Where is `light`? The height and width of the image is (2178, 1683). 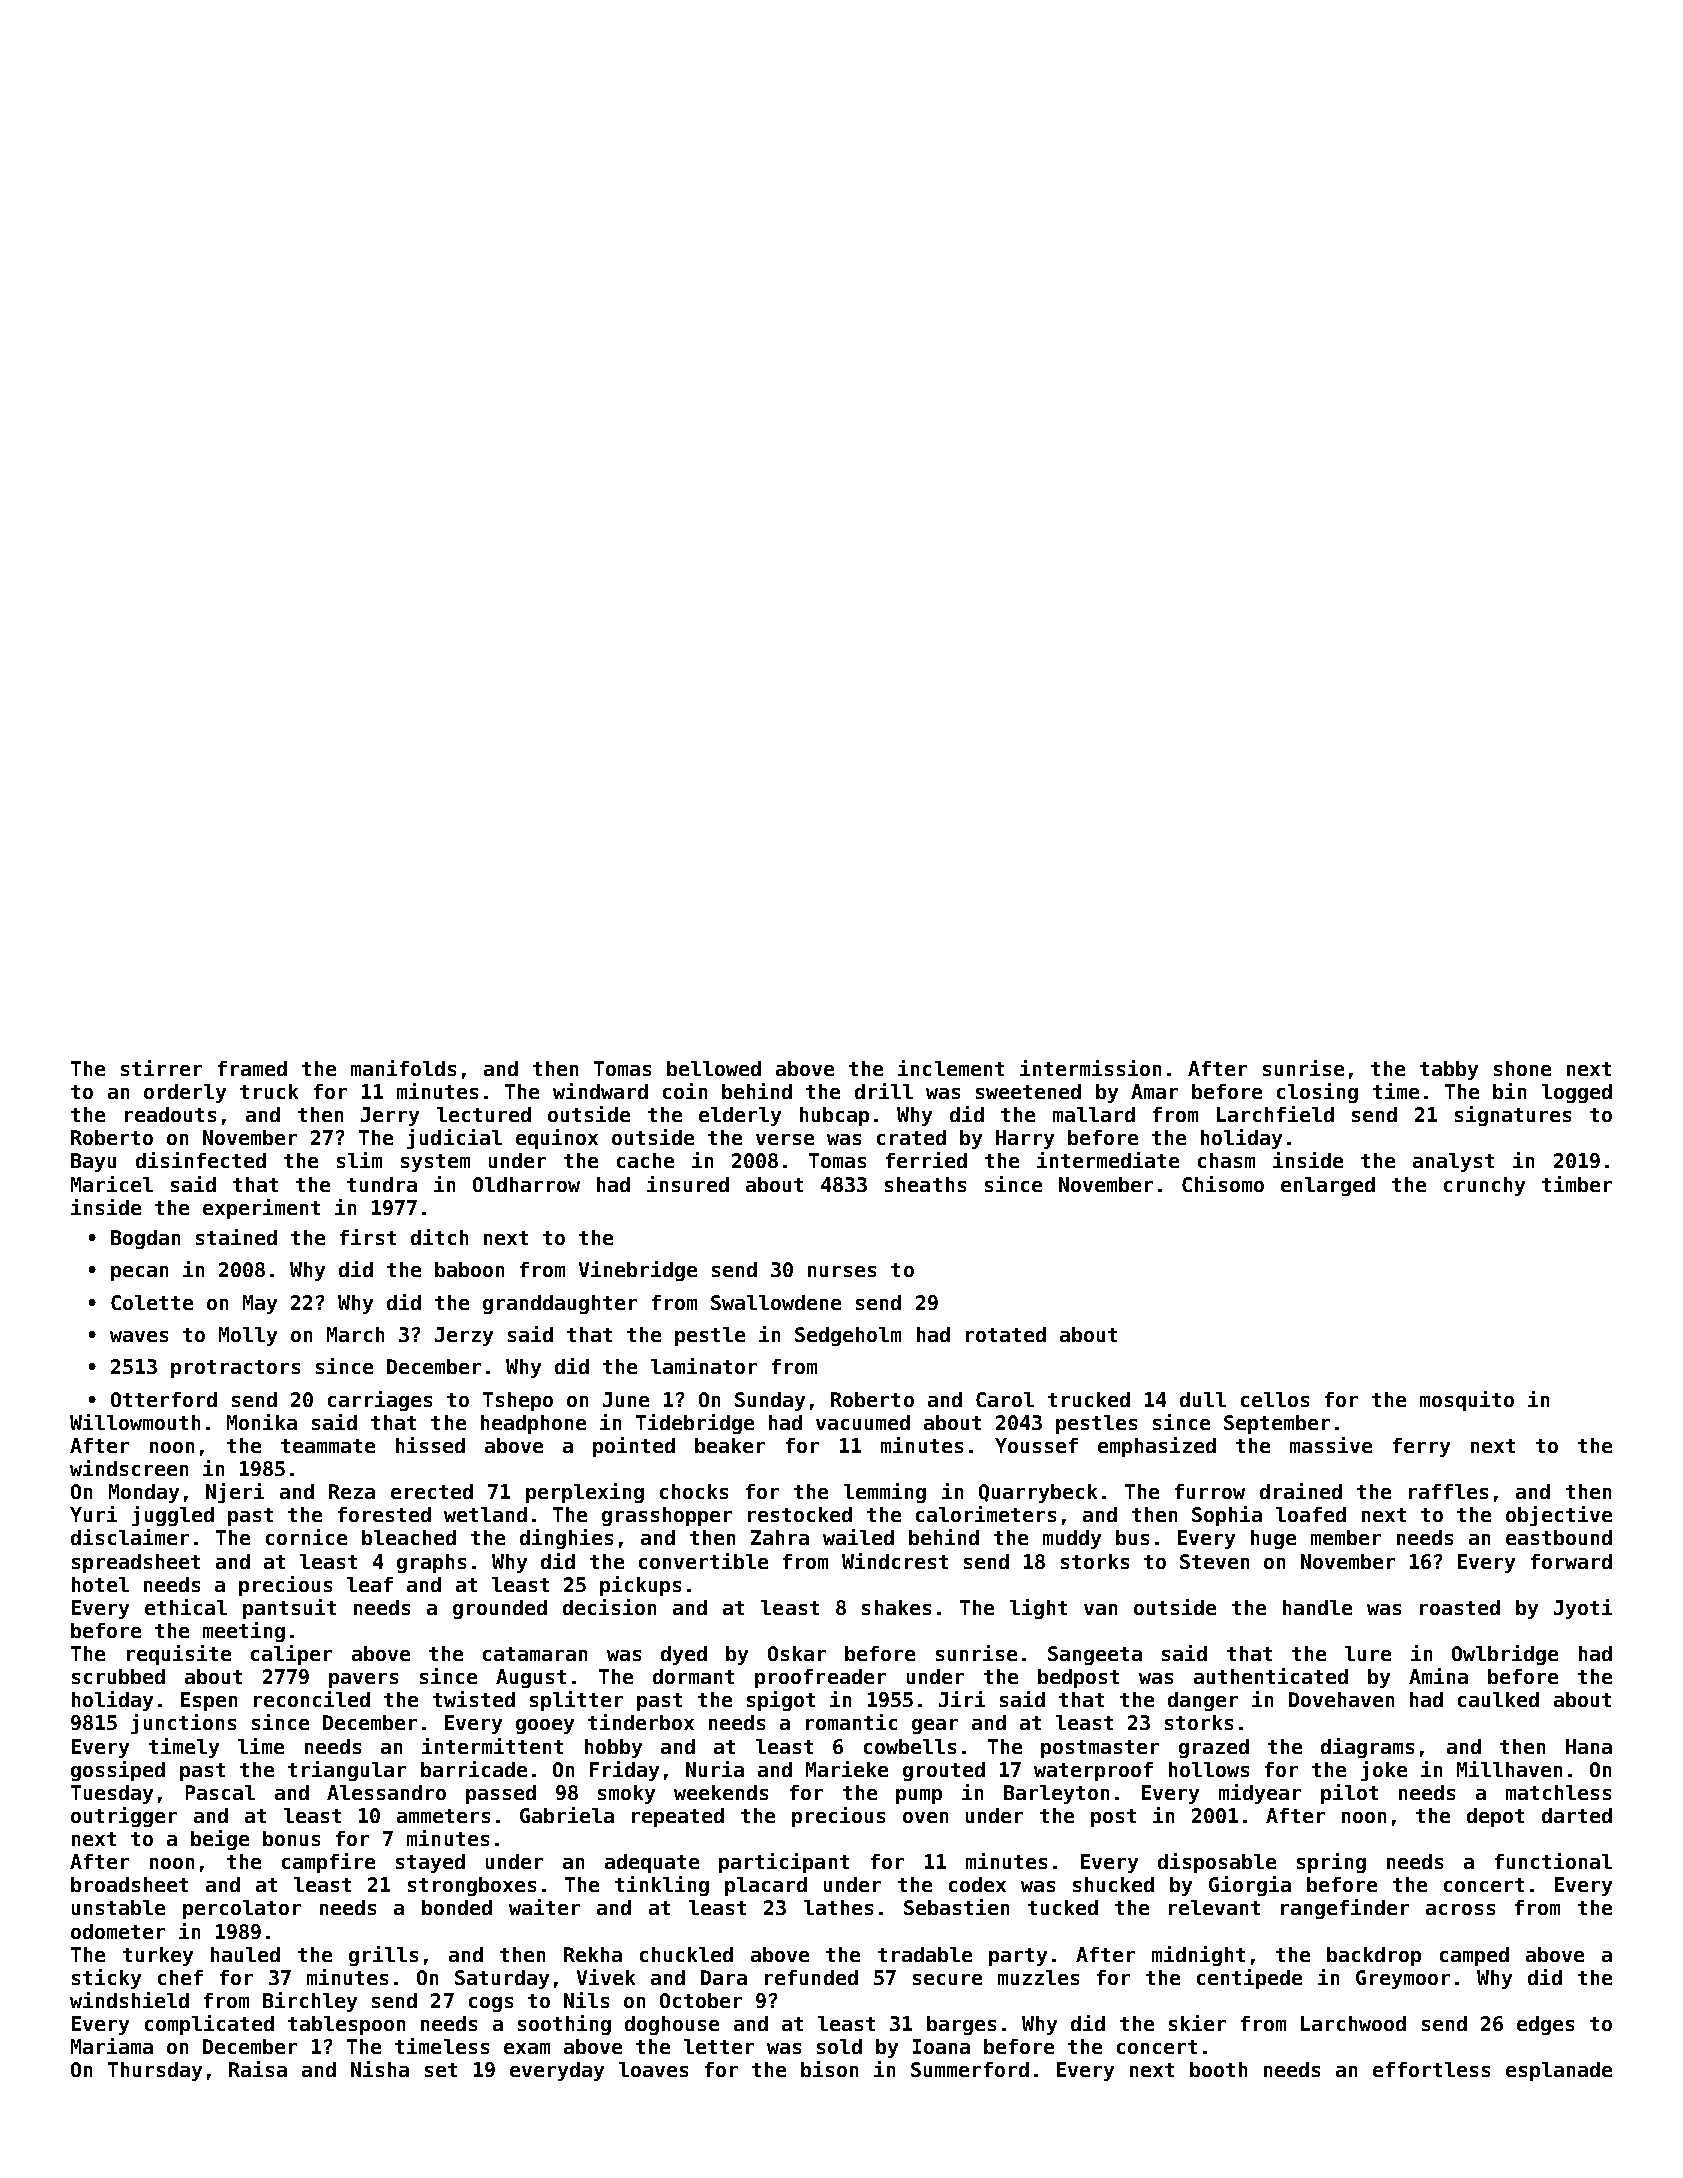
light is located at coordinates (1038, 1609).
